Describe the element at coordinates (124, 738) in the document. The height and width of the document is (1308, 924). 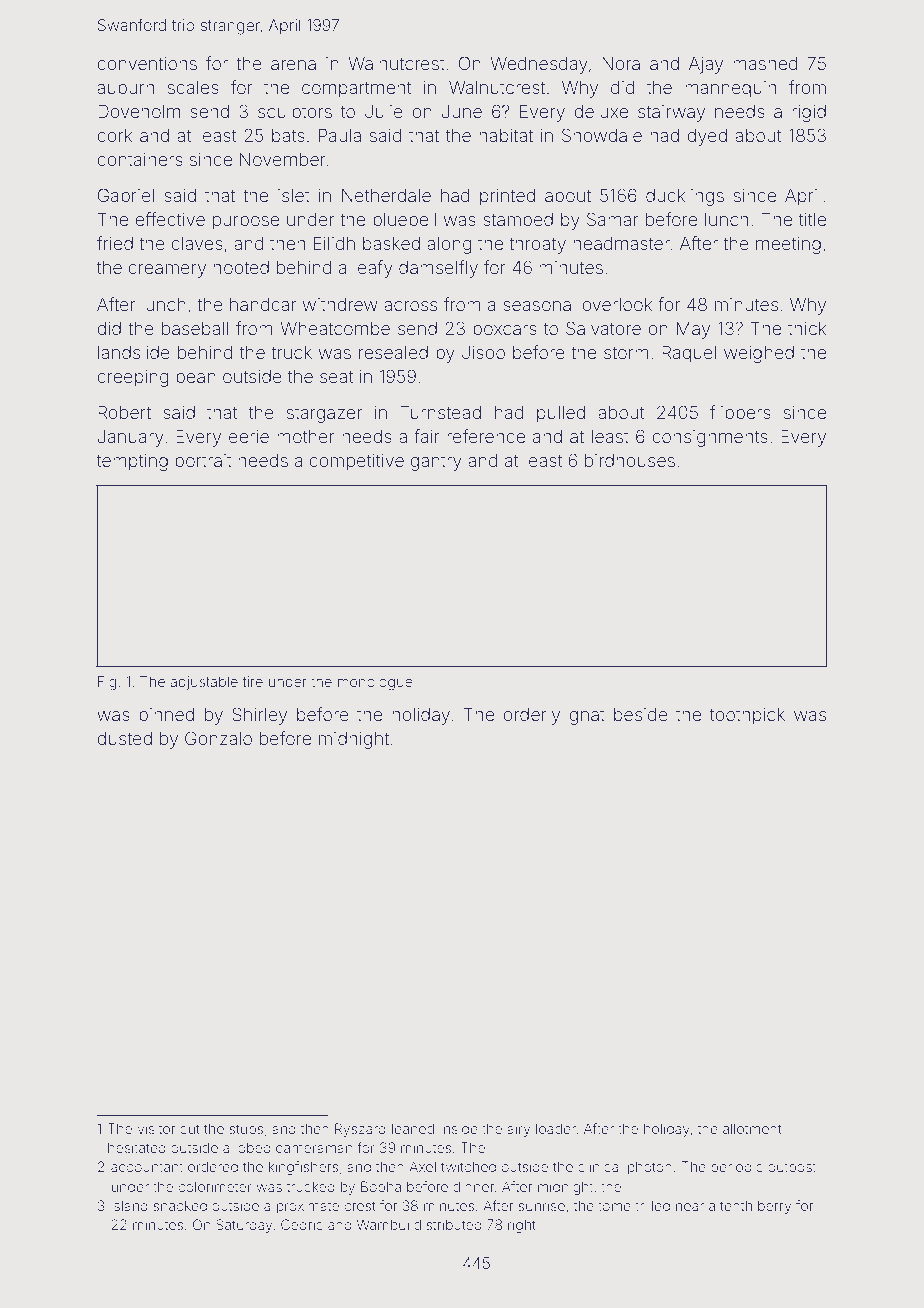
I see `dusted` at that location.
